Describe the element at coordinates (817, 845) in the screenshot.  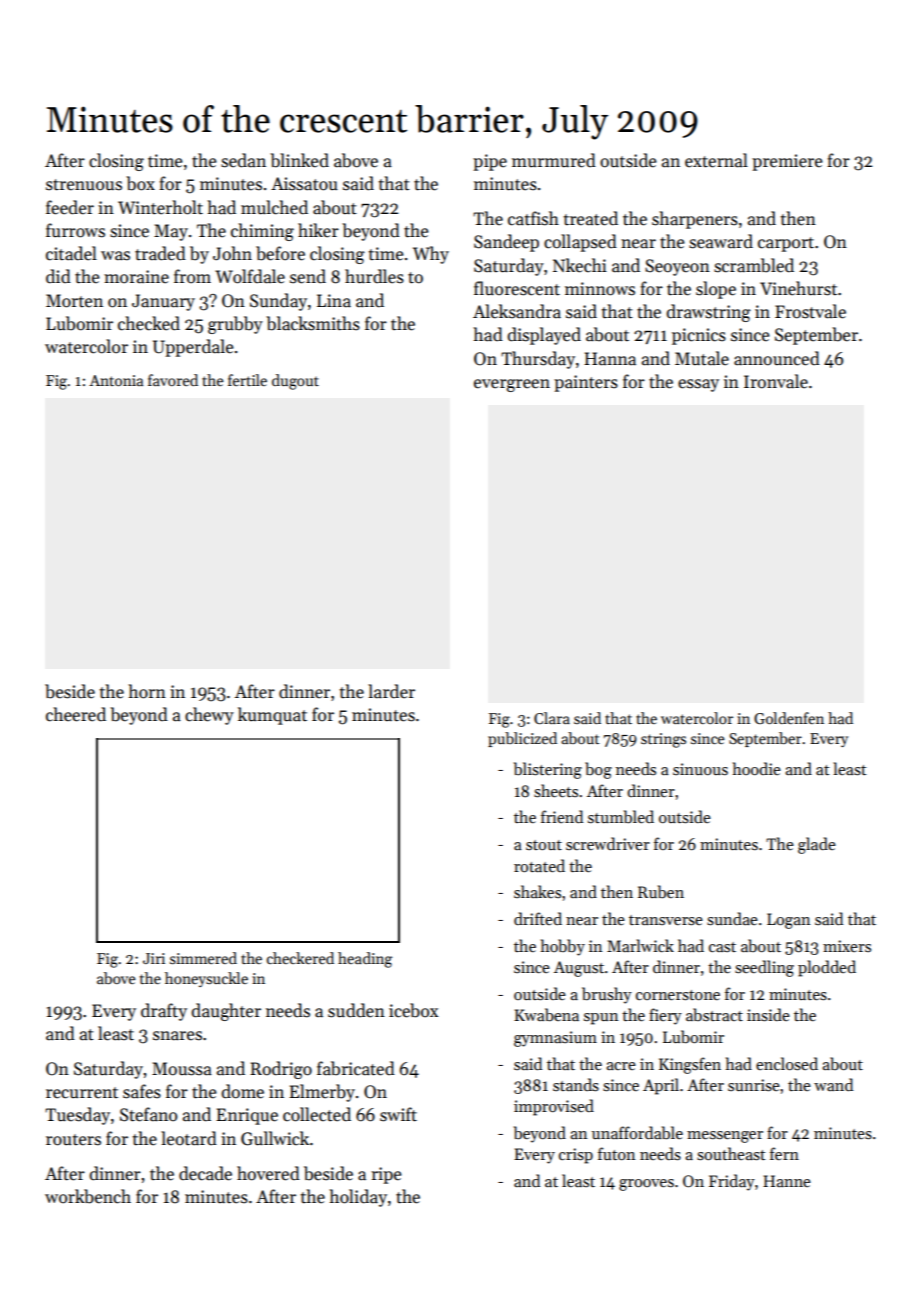
I see `glade` at that location.
